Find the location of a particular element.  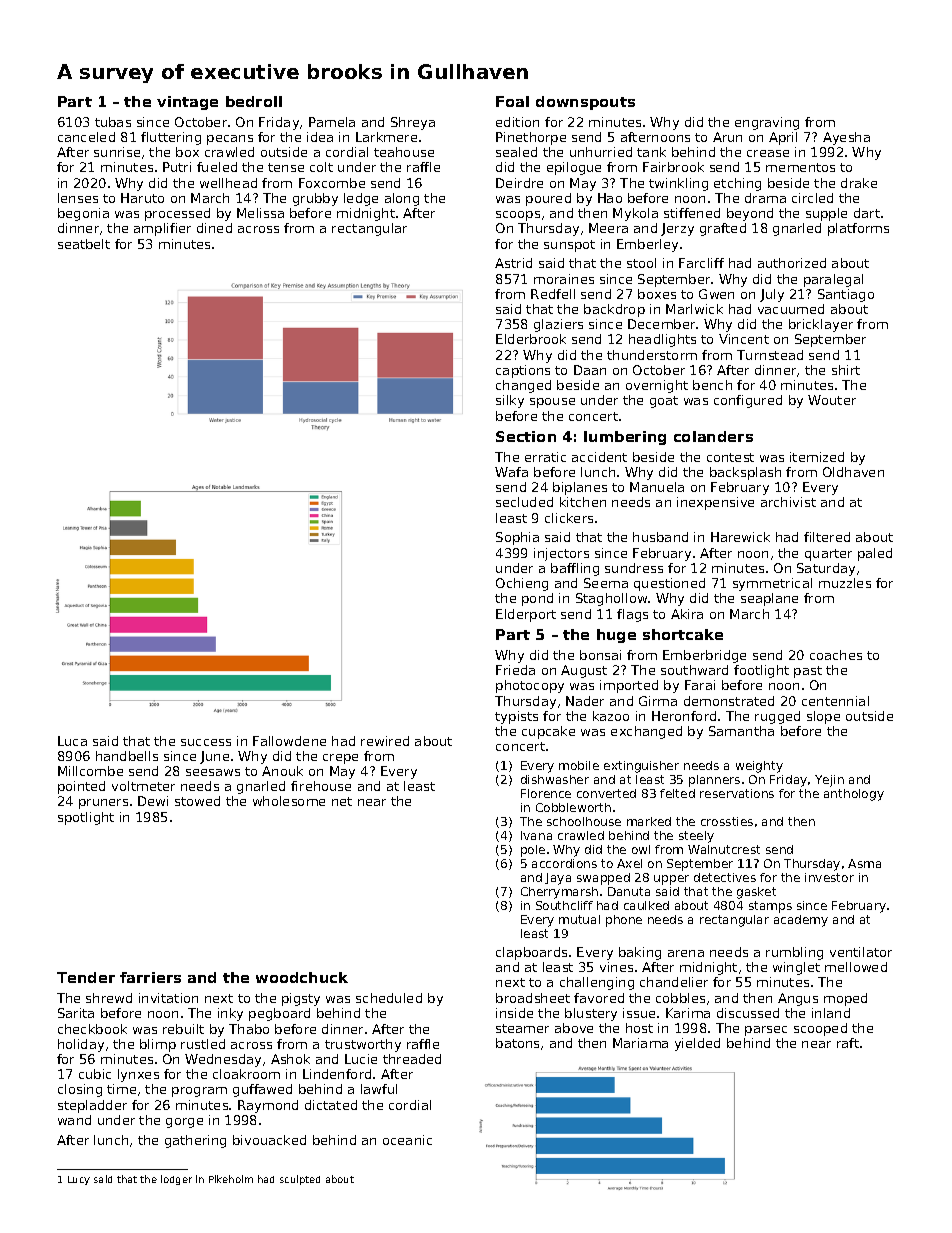

Ochieng is located at coordinates (522, 584).
